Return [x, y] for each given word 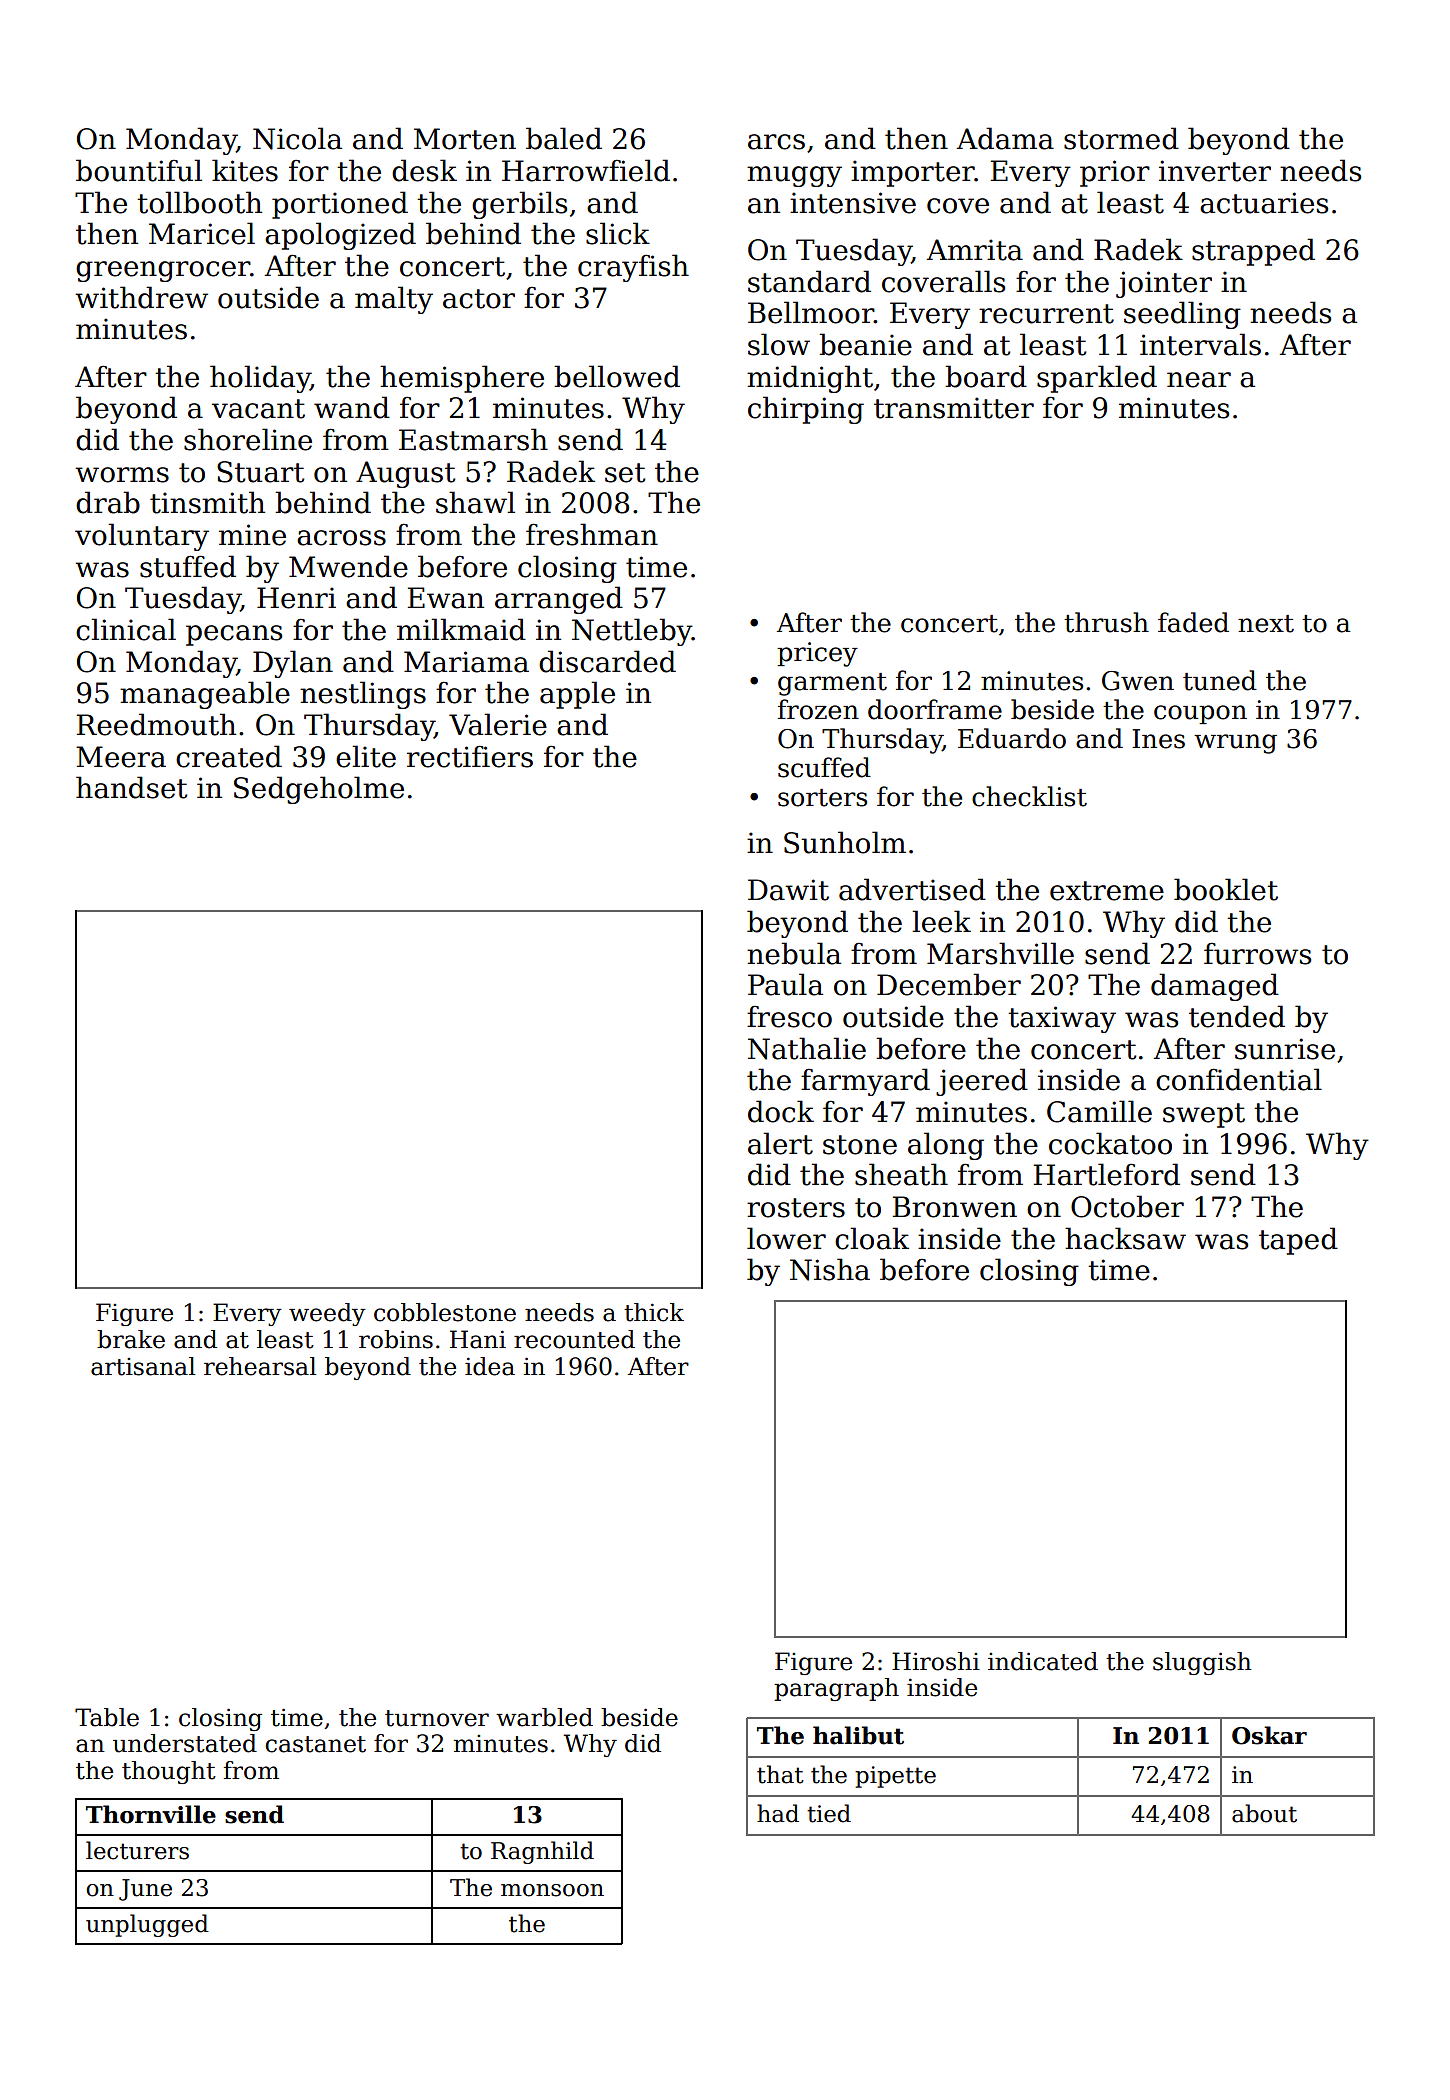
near [1199, 380]
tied [829, 1813]
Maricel [202, 233]
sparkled [1097, 379]
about [1264, 1813]
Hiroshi [936, 1661]
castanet [316, 1744]
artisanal [143, 1366]
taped [1298, 1241]
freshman [592, 534]
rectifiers [470, 756]
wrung [1235, 744]
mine [252, 535]
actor [479, 299]
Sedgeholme [319, 790]
